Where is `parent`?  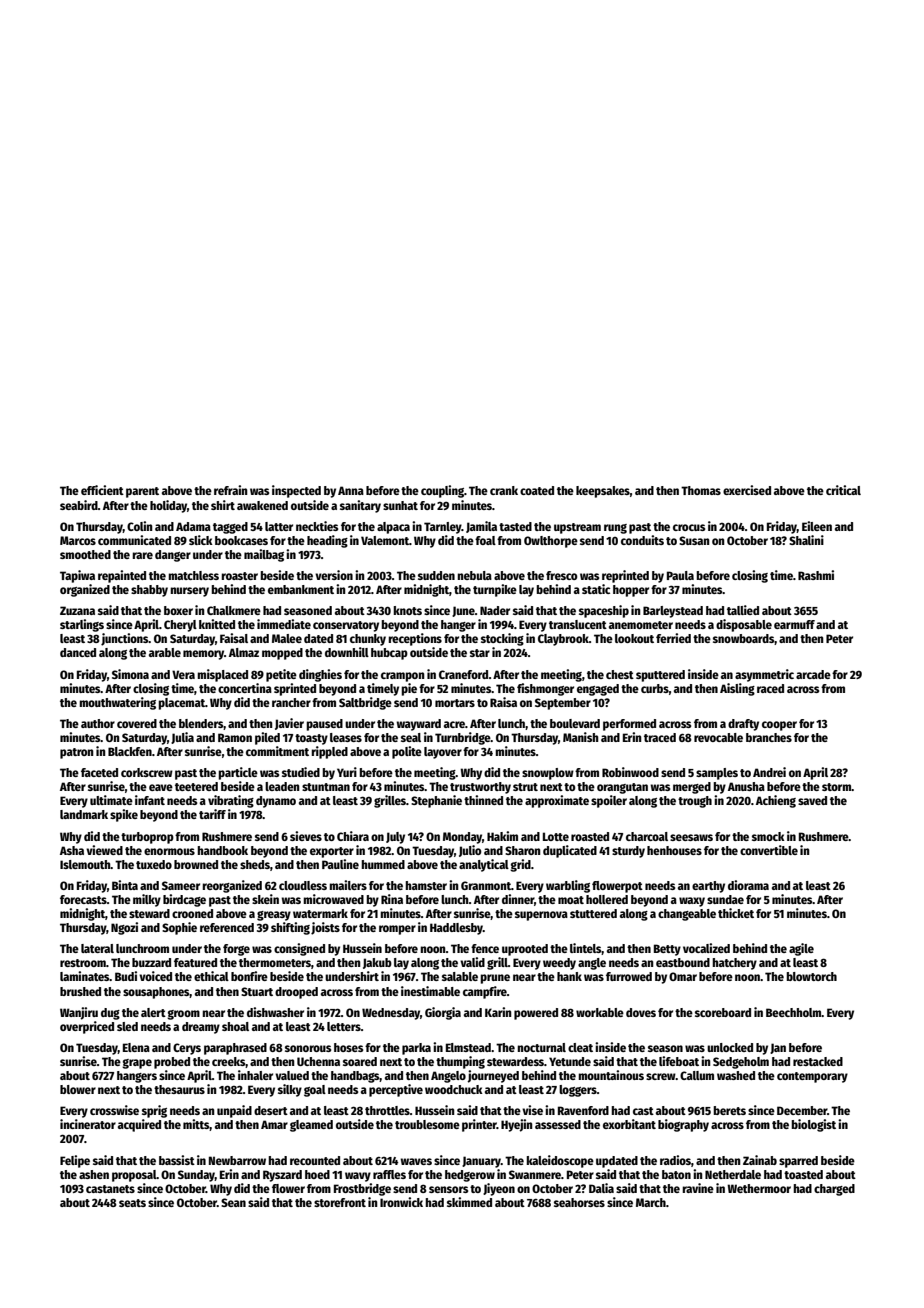
parent is located at coordinates (142, 492).
